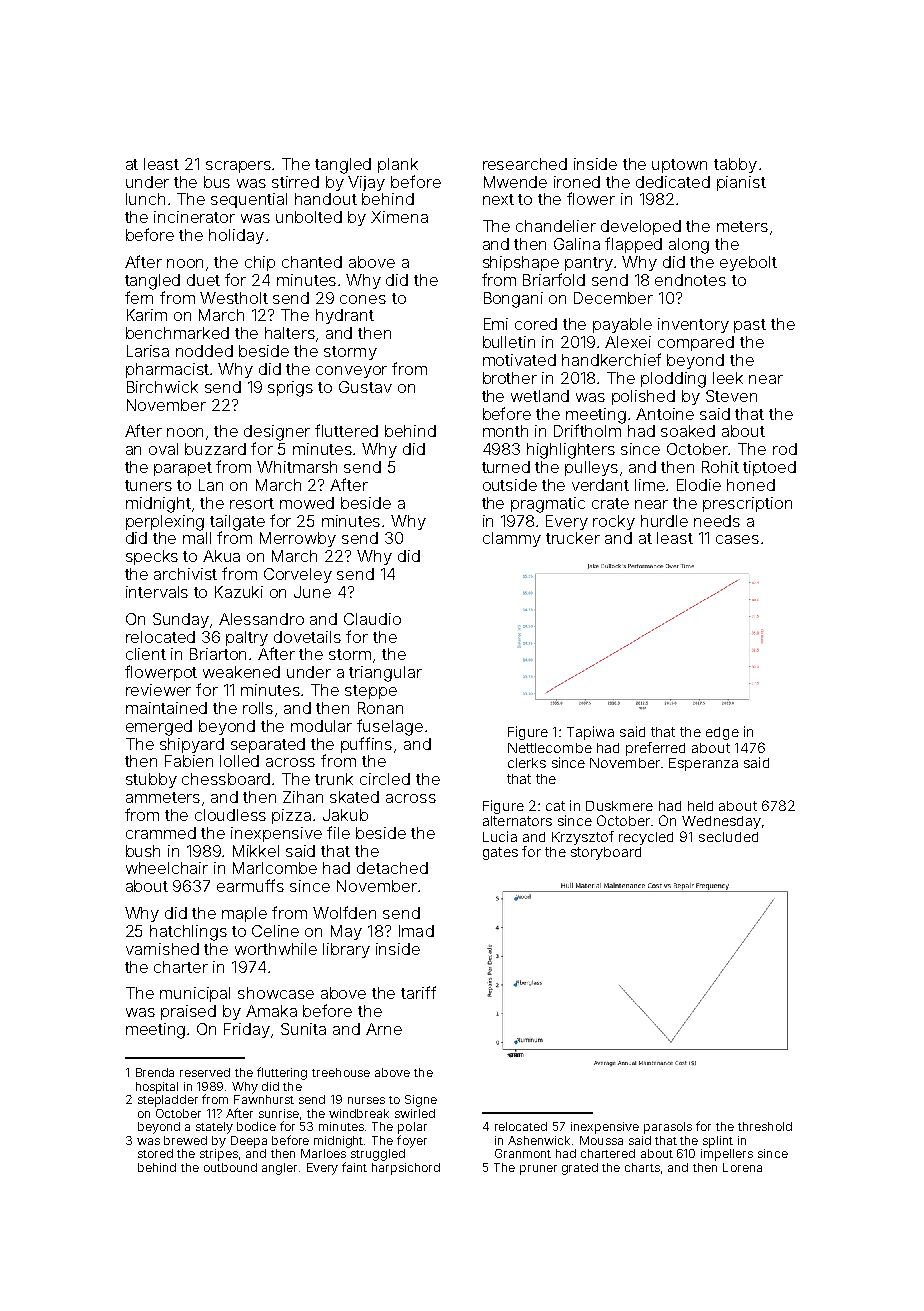  I want to click on gates, so click(500, 853).
